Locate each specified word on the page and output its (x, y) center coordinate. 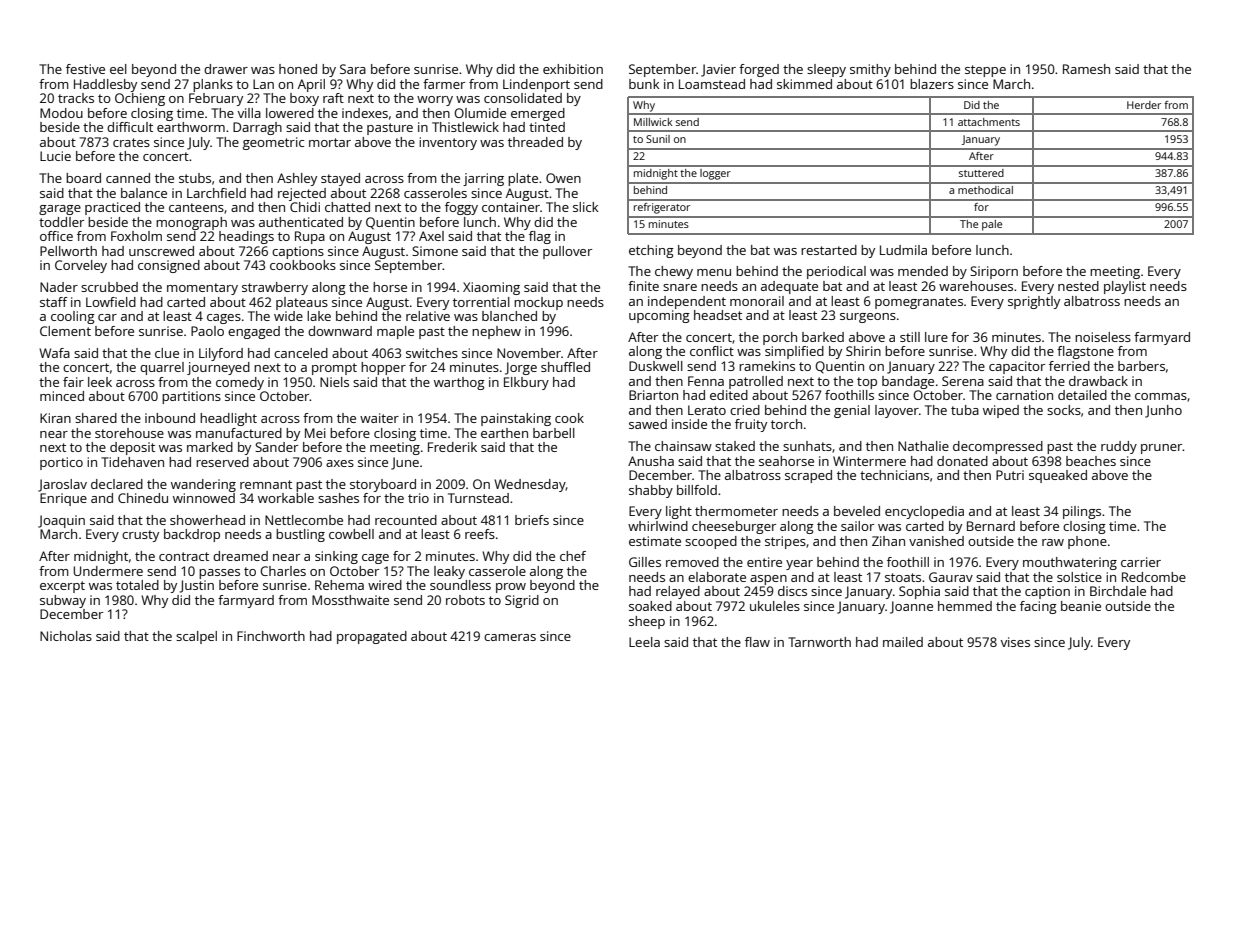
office (56, 236)
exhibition (573, 69)
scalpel (196, 637)
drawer (226, 69)
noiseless (1103, 337)
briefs (532, 520)
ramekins (767, 366)
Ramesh (1086, 69)
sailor (857, 526)
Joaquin (61, 521)
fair (73, 382)
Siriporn (994, 272)
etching (651, 251)
